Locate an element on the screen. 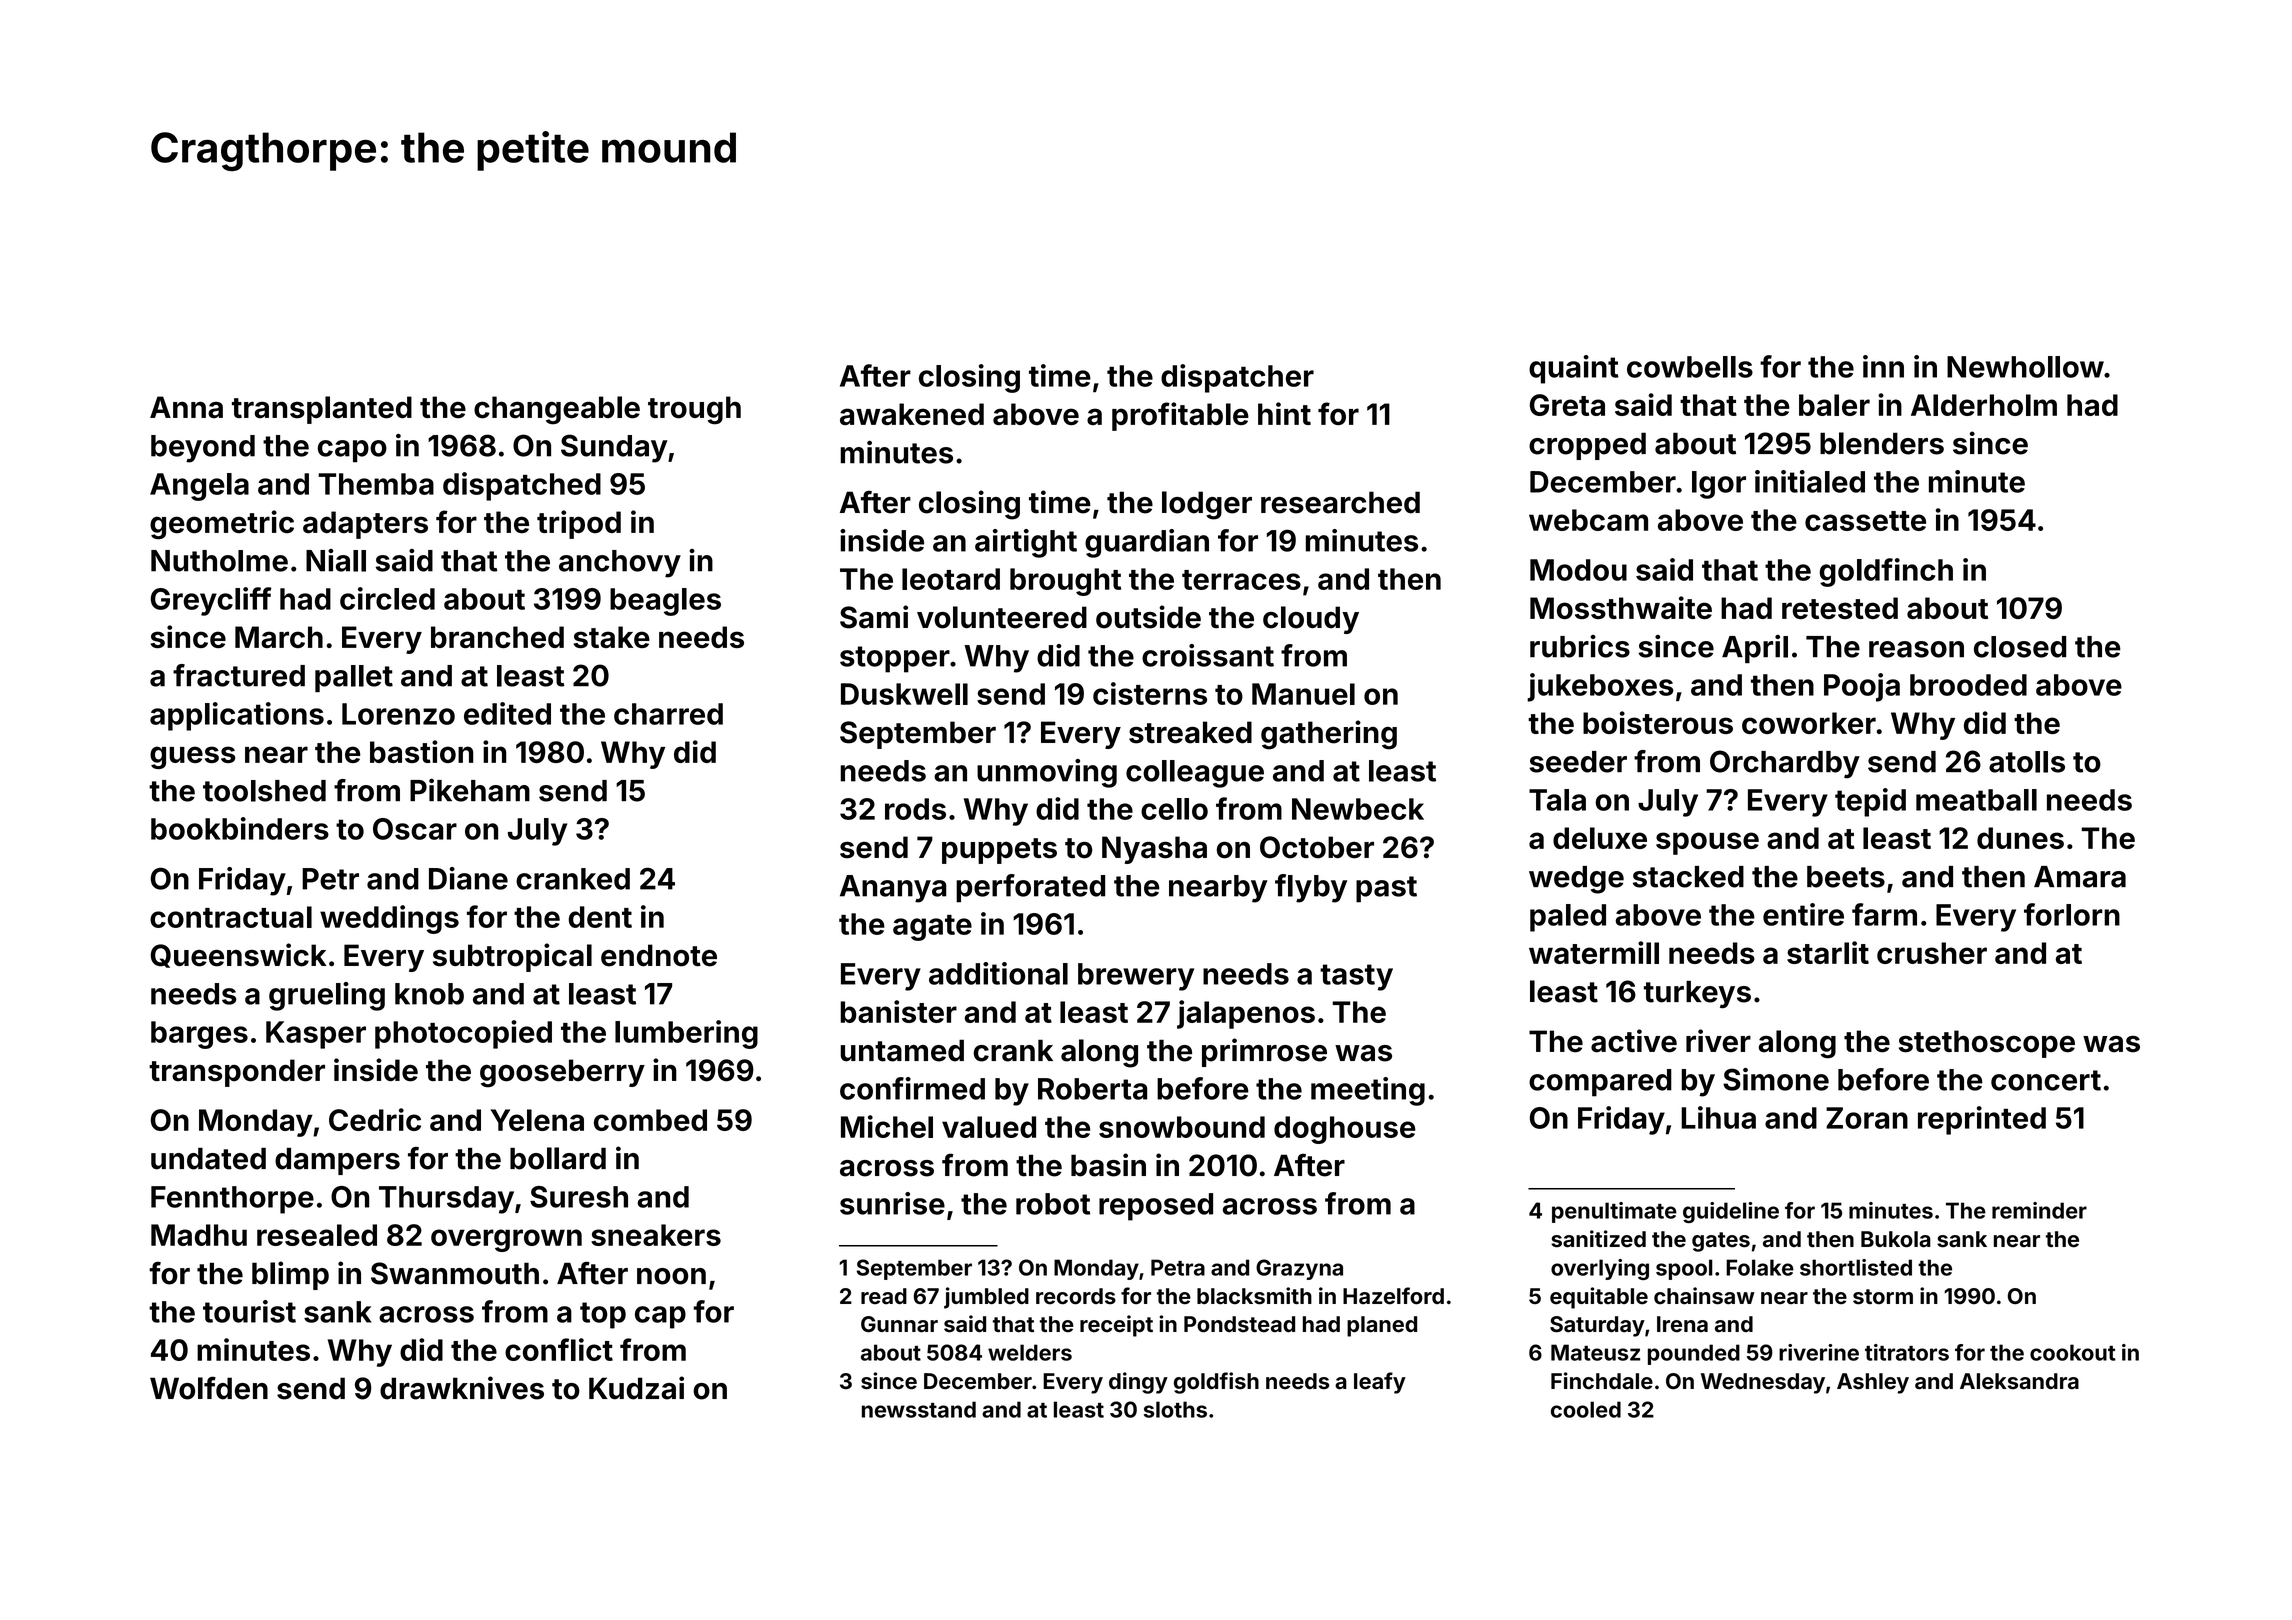 The height and width of the screenshot is (1620, 2292). dunes is located at coordinates (2020, 838).
